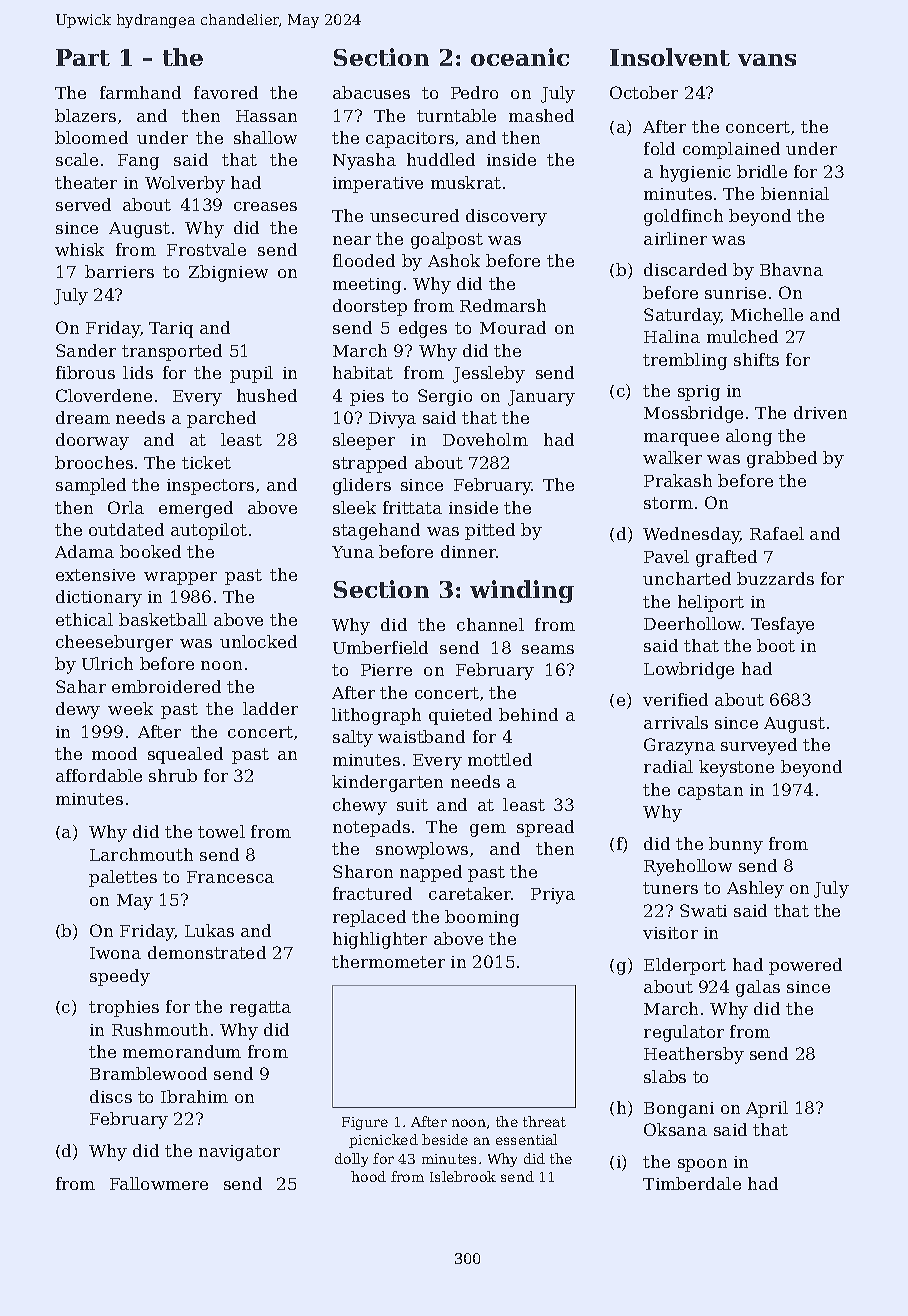 The height and width of the screenshot is (1316, 908). Describe the element at coordinates (130, 708) in the screenshot. I see `week` at that location.
